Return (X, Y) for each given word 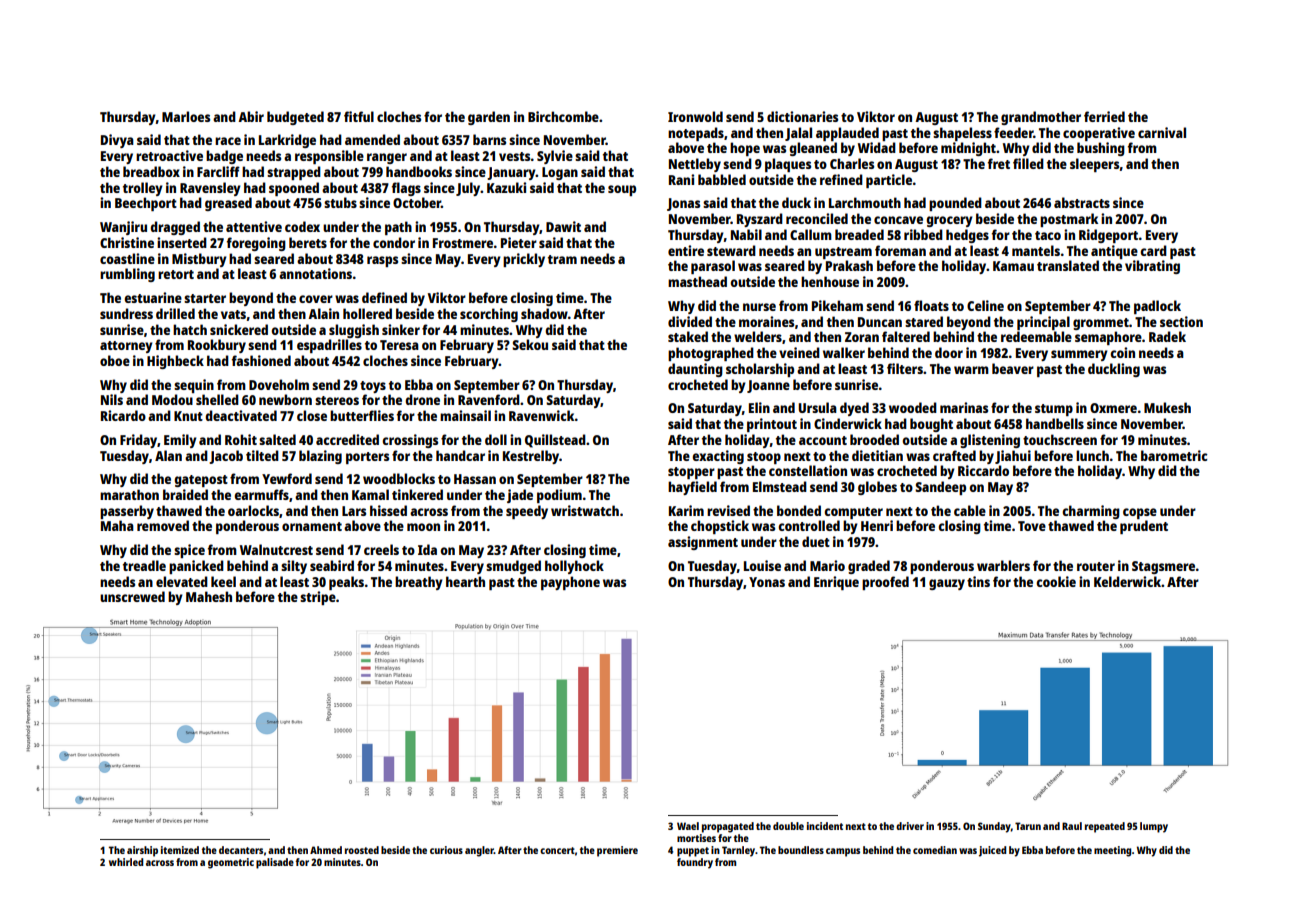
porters (367, 458)
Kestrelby (531, 457)
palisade (275, 863)
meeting (1113, 851)
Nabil (746, 234)
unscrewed (132, 596)
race (228, 141)
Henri (877, 525)
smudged (513, 567)
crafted (954, 455)
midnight (968, 149)
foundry (695, 863)
